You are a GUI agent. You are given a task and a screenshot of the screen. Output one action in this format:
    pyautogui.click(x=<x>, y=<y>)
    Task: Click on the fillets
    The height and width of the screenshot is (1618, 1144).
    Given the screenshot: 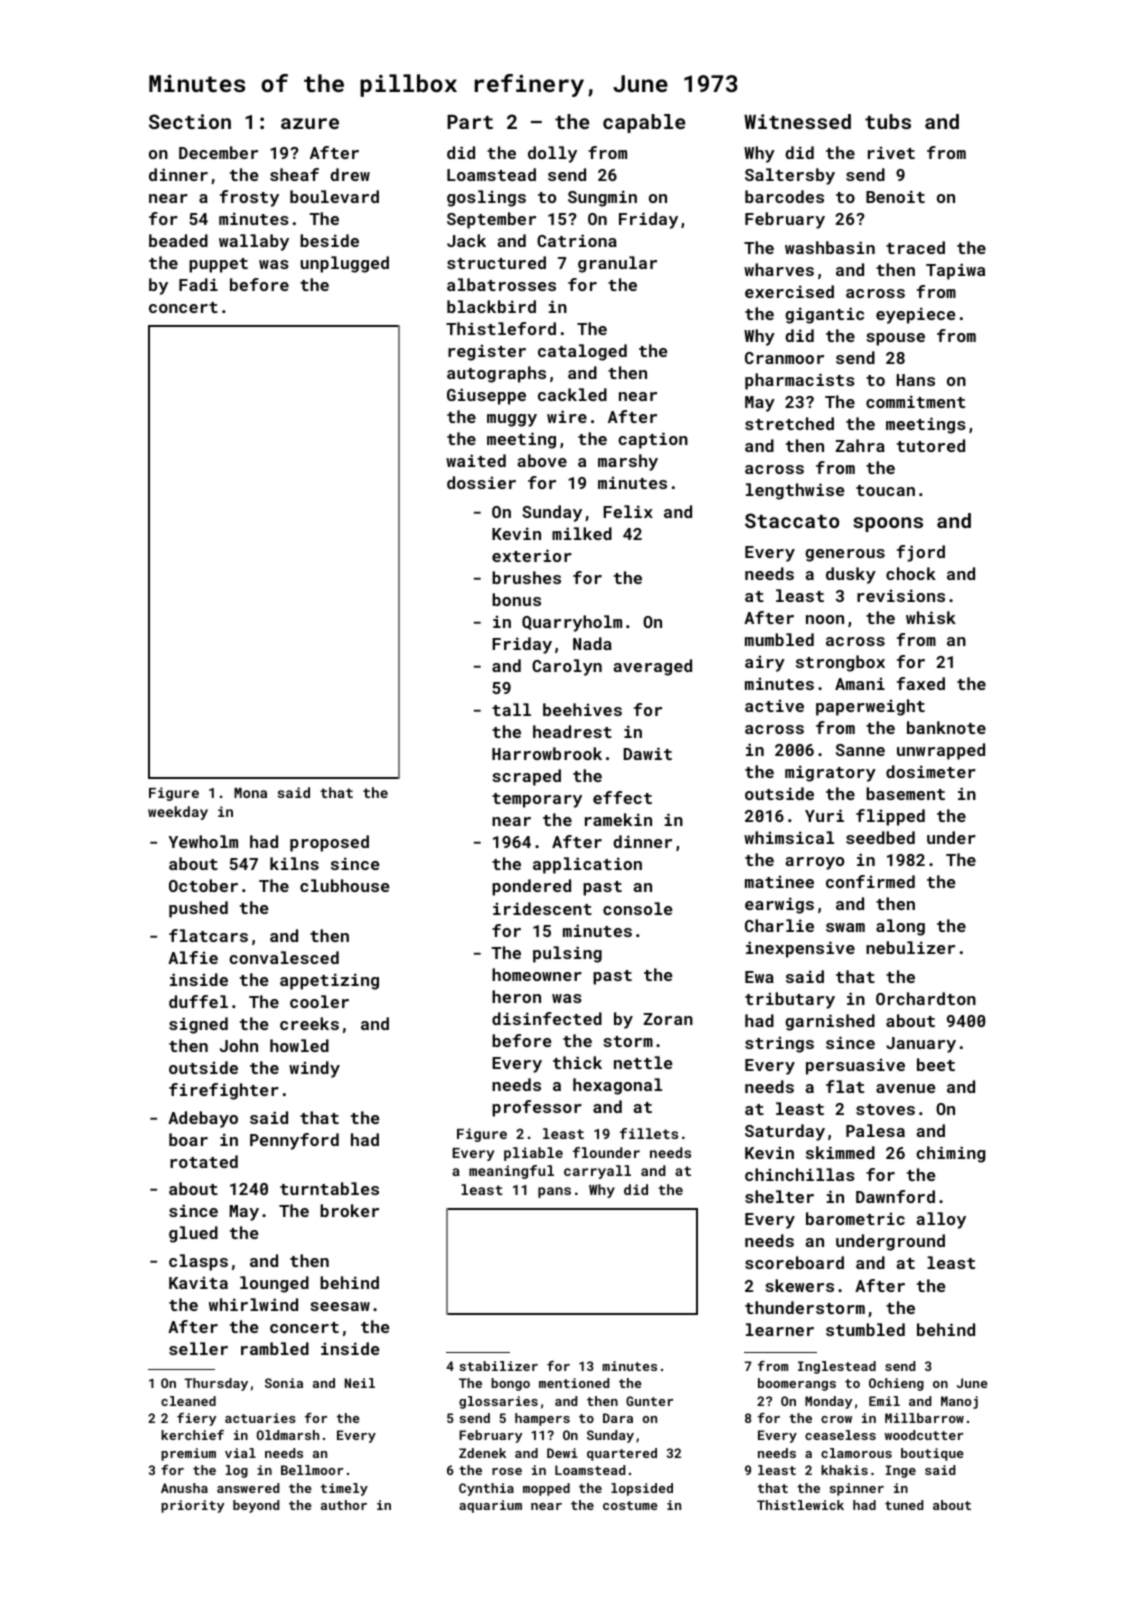 What is the action you would take?
    pyautogui.click(x=649, y=1133)
